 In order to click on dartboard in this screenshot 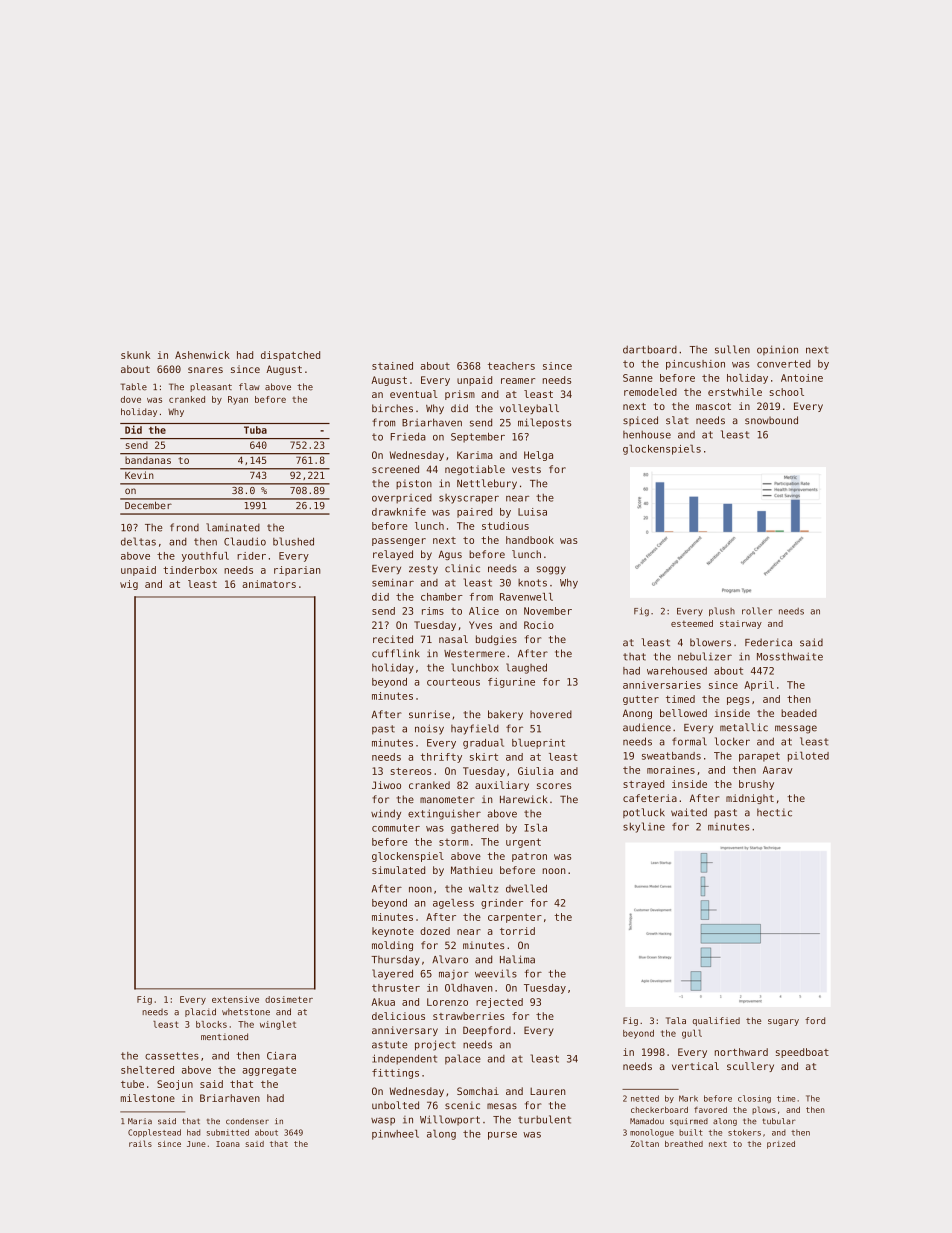, I will do `click(650, 349)`.
